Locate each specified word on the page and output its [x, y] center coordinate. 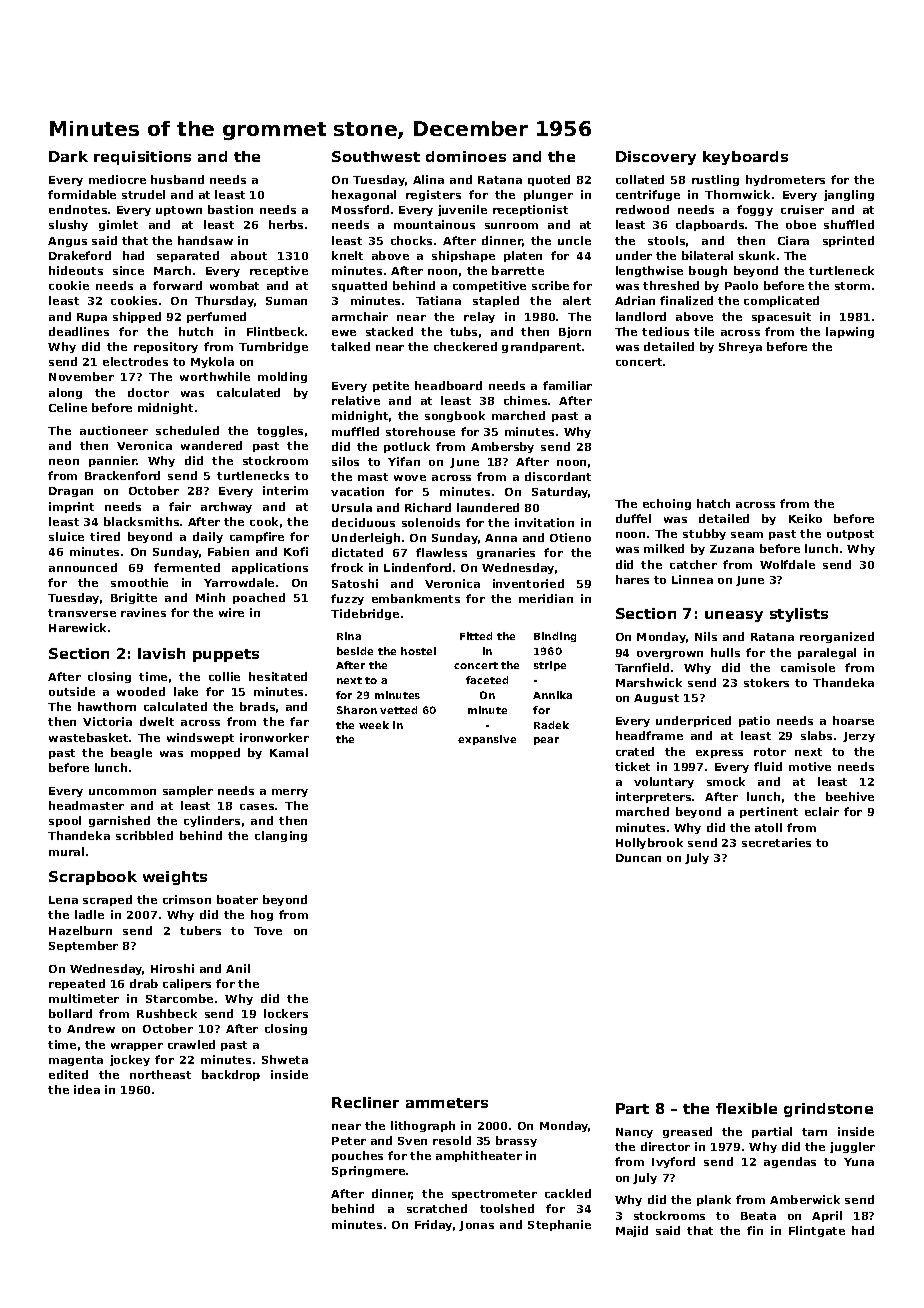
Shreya [740, 347]
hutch [196, 331]
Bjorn [575, 332]
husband [177, 179]
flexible [746, 1108]
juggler [852, 1147]
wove [410, 478]
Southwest [376, 156]
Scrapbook [93, 878]
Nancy [634, 1133]
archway [226, 507]
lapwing [850, 332]
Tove [268, 931]
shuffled [849, 224]
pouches [357, 1156]
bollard [70, 1013]
